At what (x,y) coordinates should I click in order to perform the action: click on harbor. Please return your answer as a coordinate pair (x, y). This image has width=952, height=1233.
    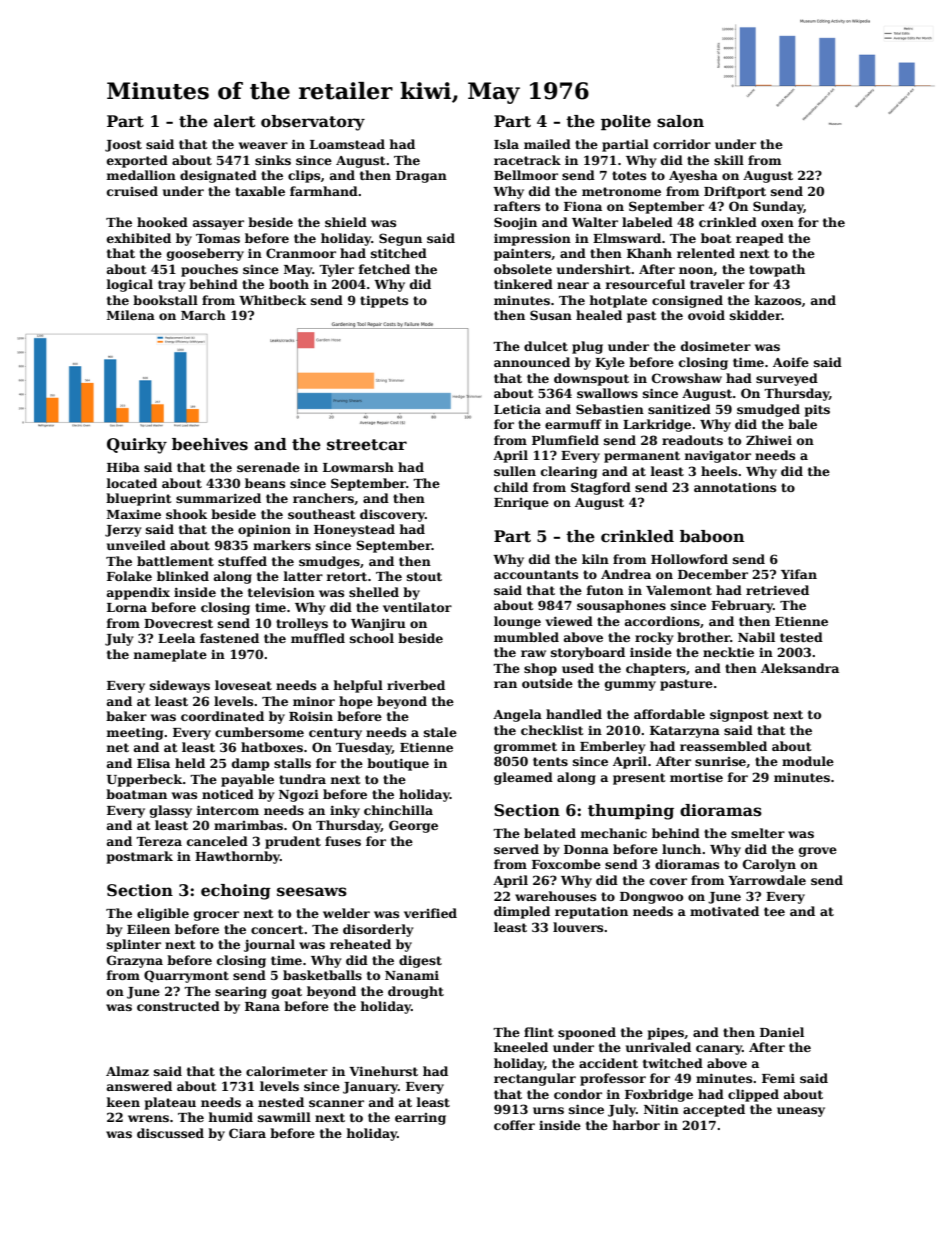
    Looking at the image, I should click on (636, 1125).
